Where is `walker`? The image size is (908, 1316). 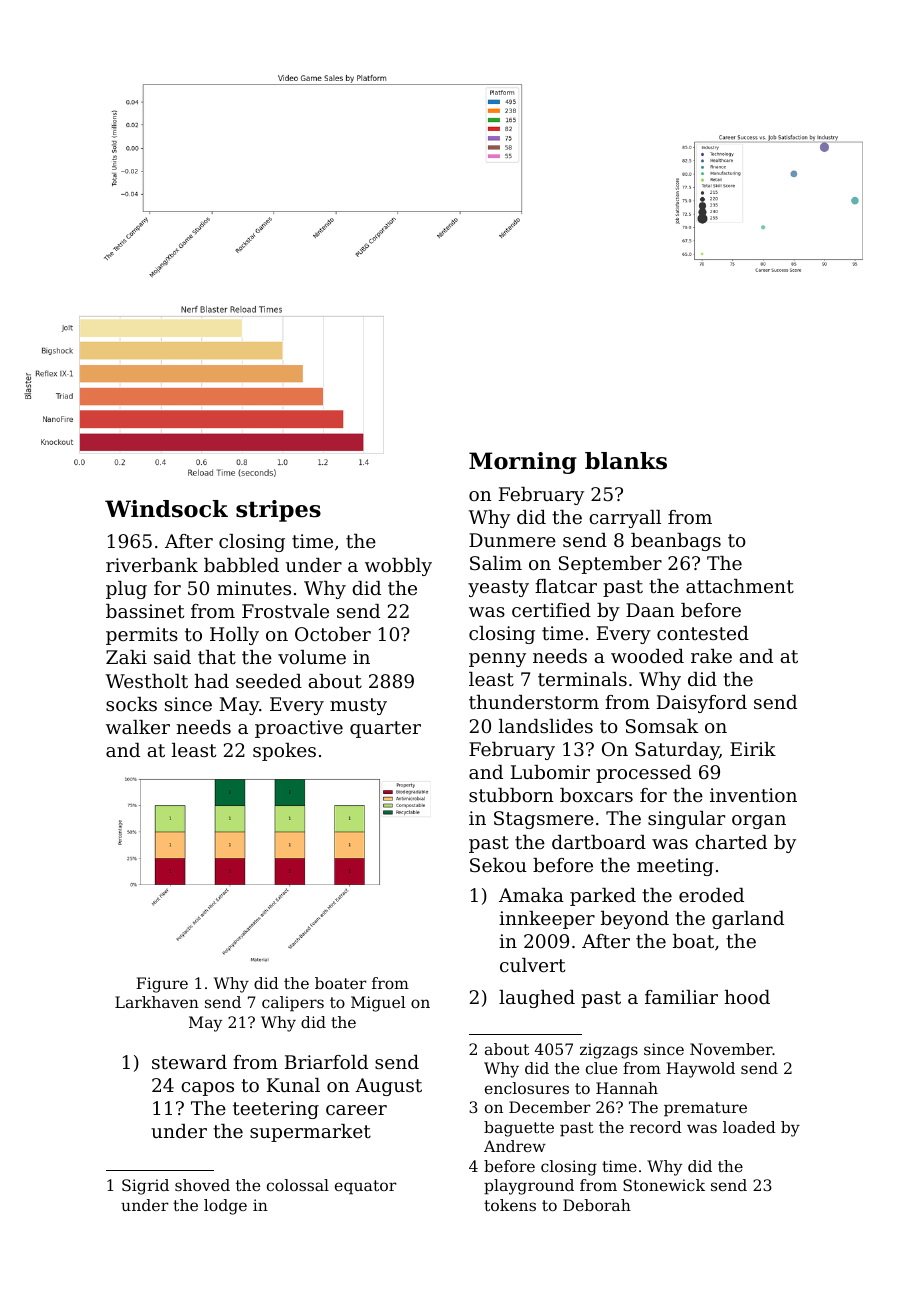 walker is located at coordinates (138, 727).
